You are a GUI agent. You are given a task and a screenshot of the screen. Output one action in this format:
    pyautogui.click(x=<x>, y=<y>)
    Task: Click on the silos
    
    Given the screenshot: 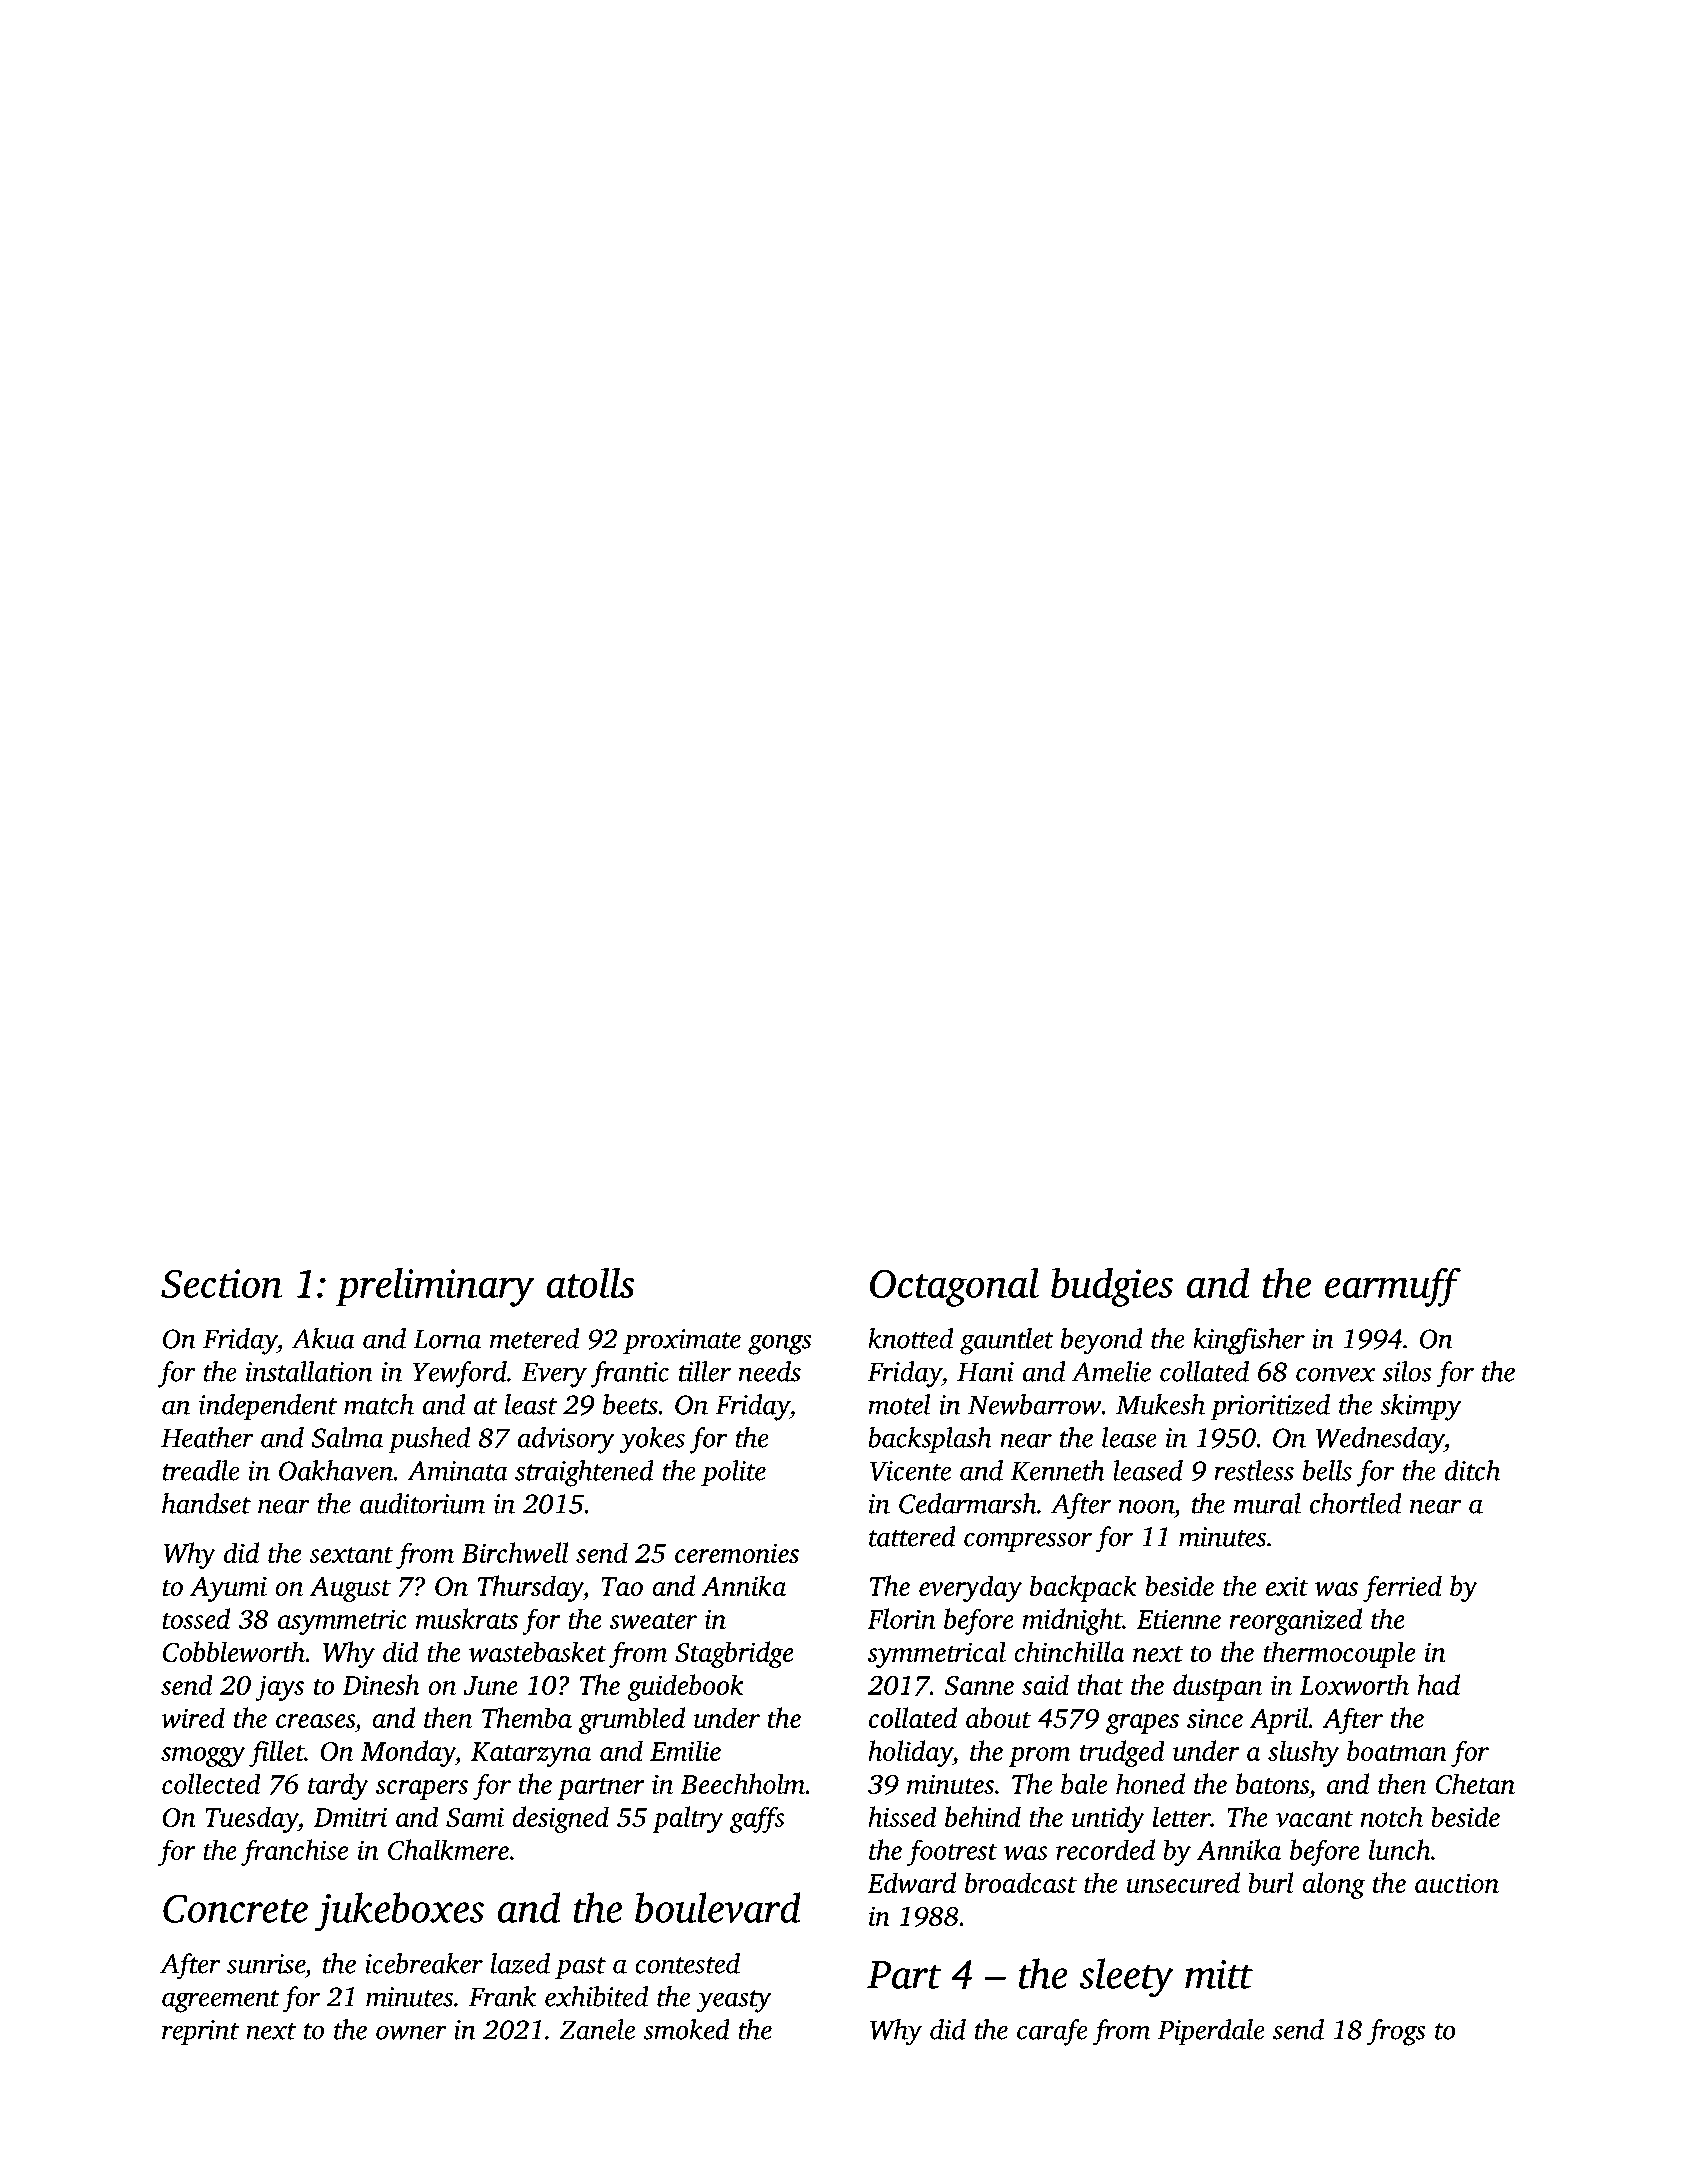 What is the action you would take?
    pyautogui.click(x=1407, y=1371)
